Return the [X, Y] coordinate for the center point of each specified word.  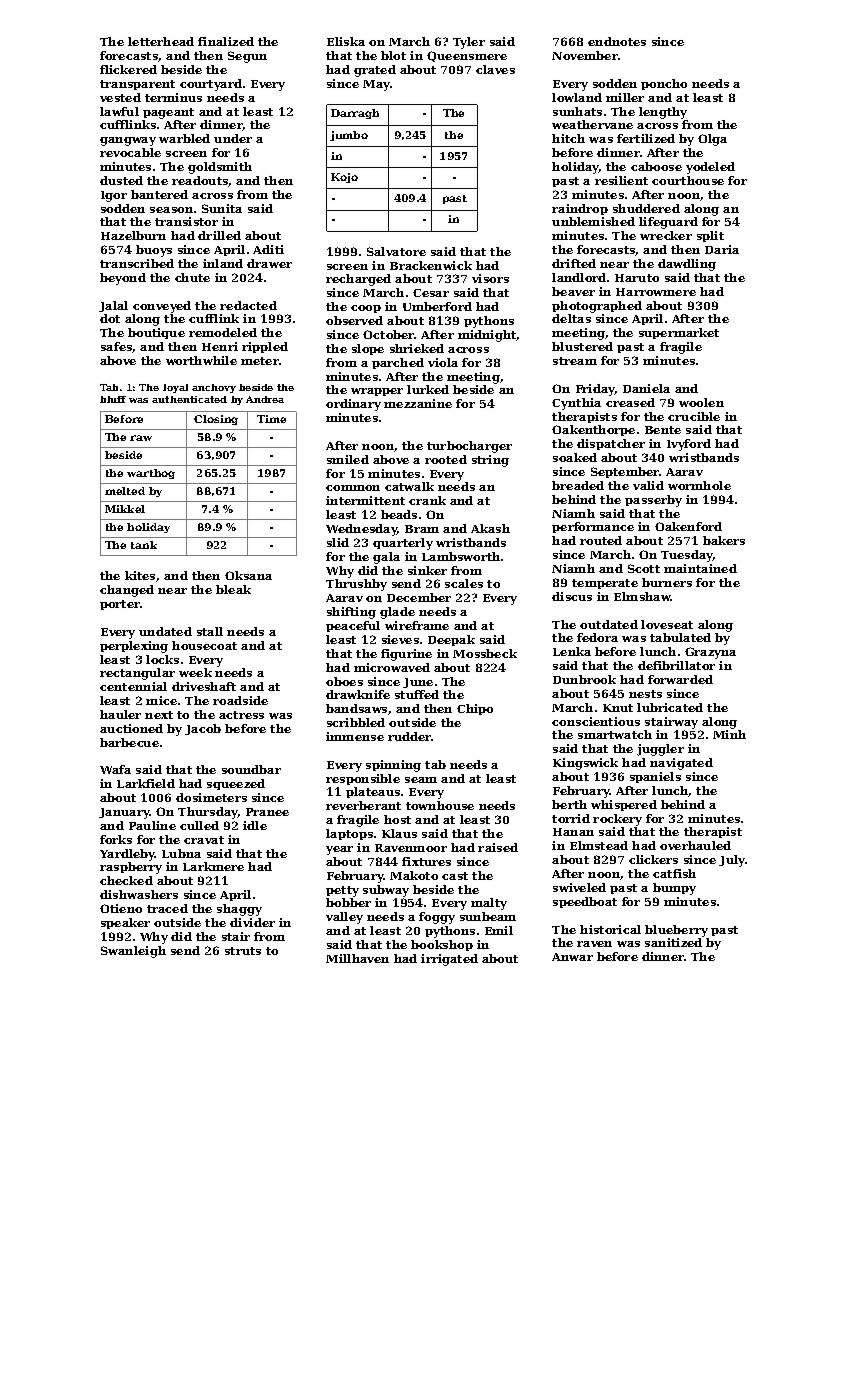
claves [495, 69]
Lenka [572, 651]
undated [165, 631]
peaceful [353, 626]
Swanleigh [133, 952]
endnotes [617, 41]
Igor [114, 196]
